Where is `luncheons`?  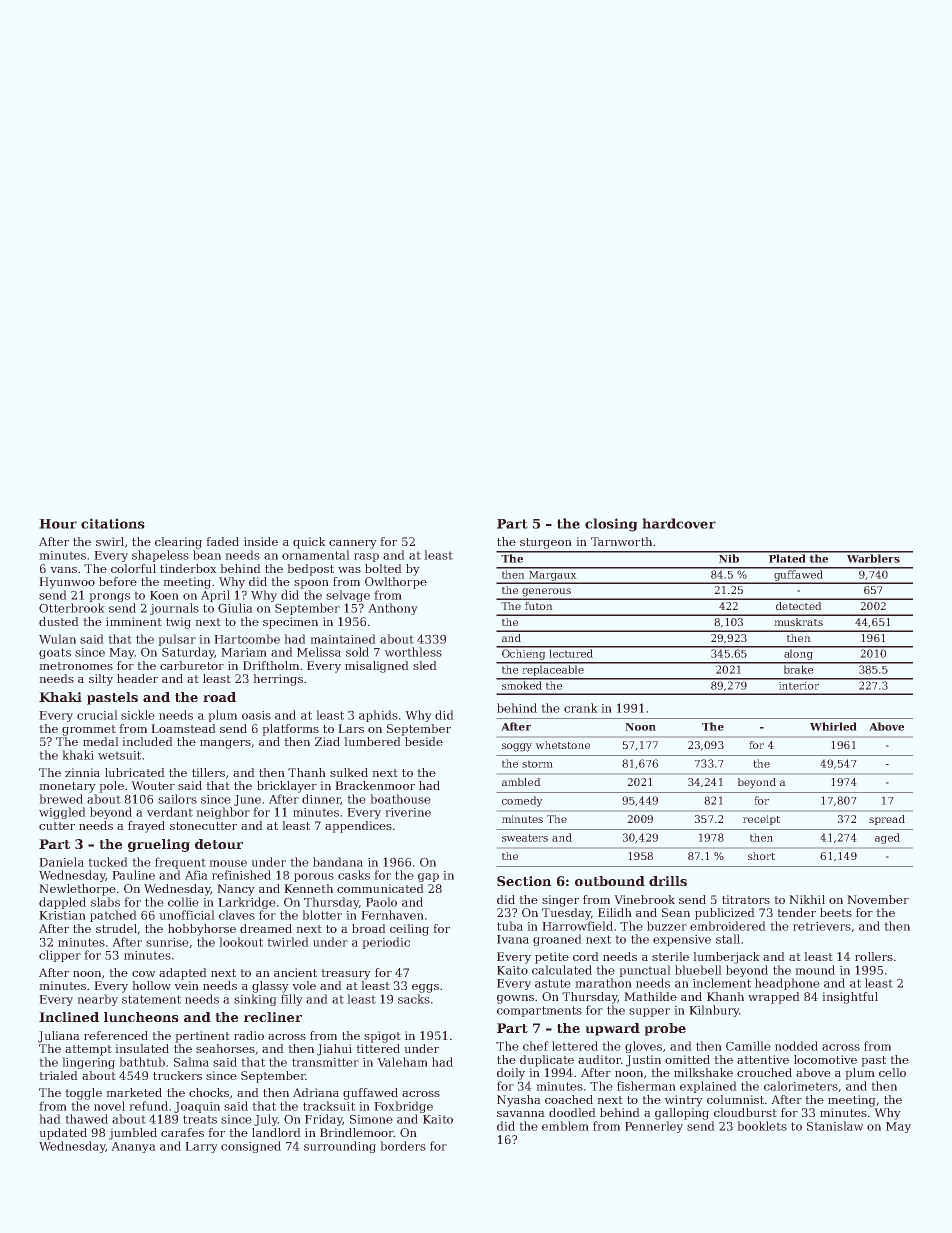
luncheons is located at coordinates (141, 1017).
